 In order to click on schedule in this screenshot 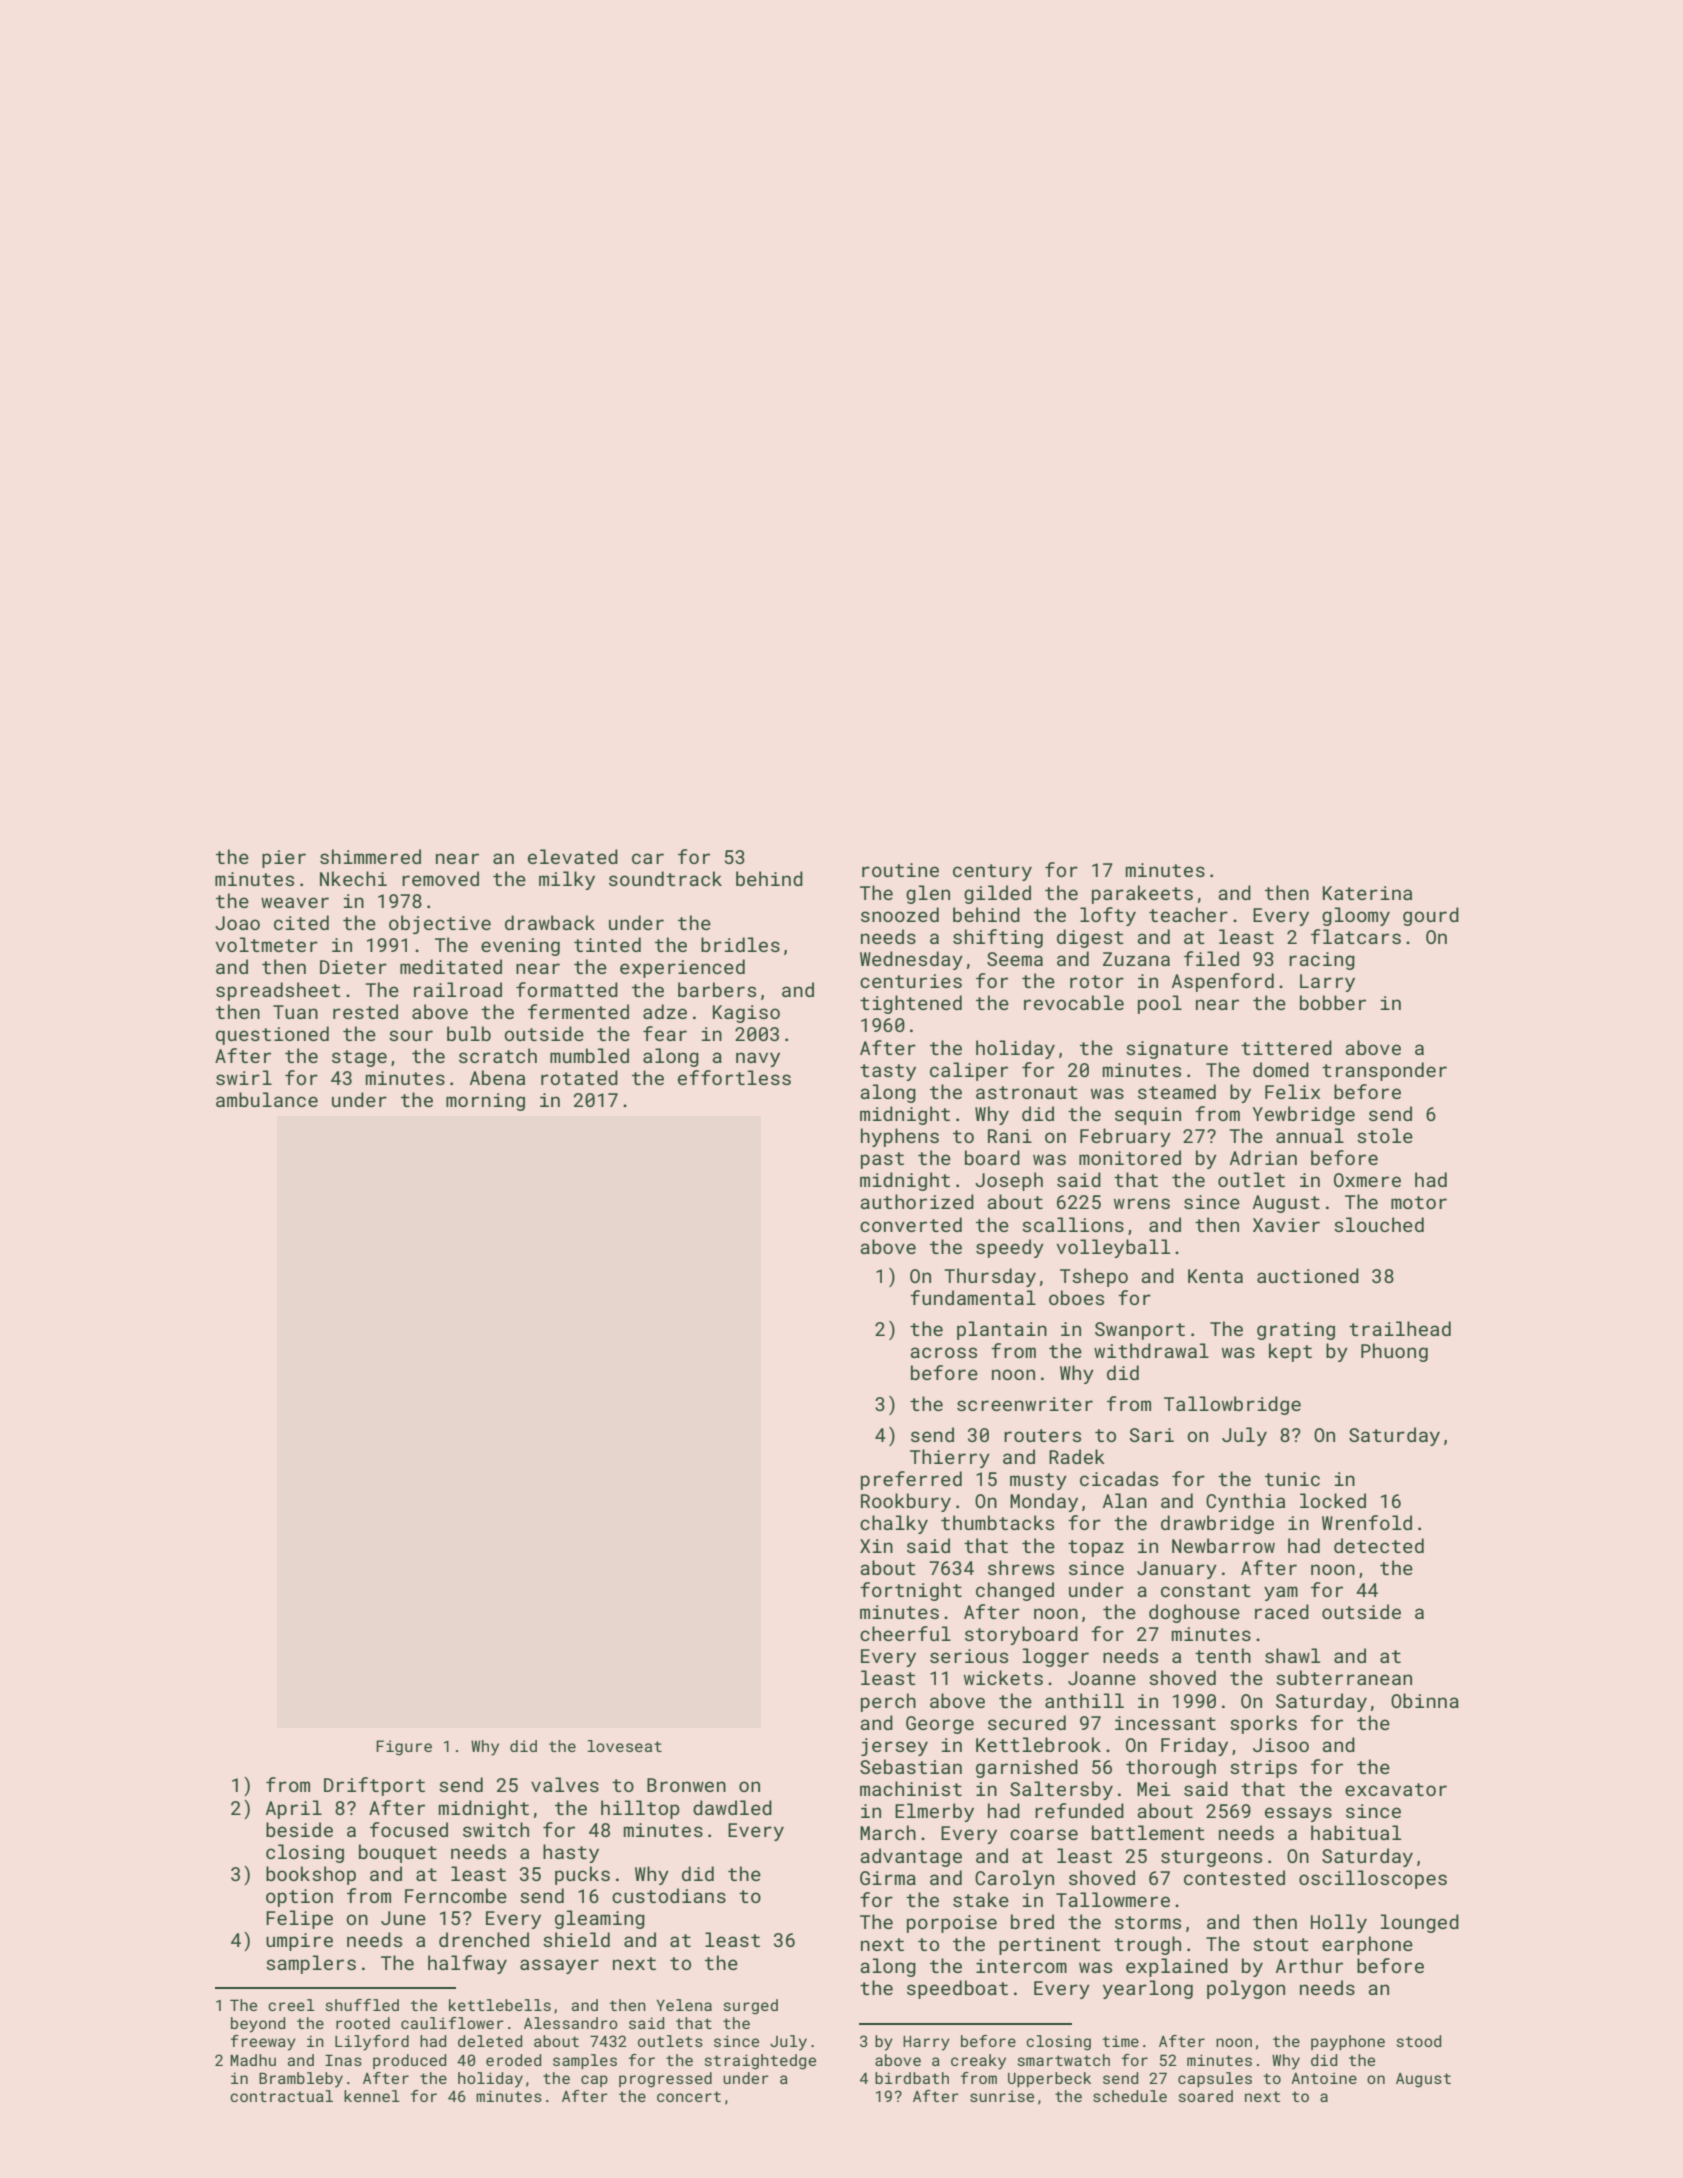, I will do `click(1130, 2096)`.
